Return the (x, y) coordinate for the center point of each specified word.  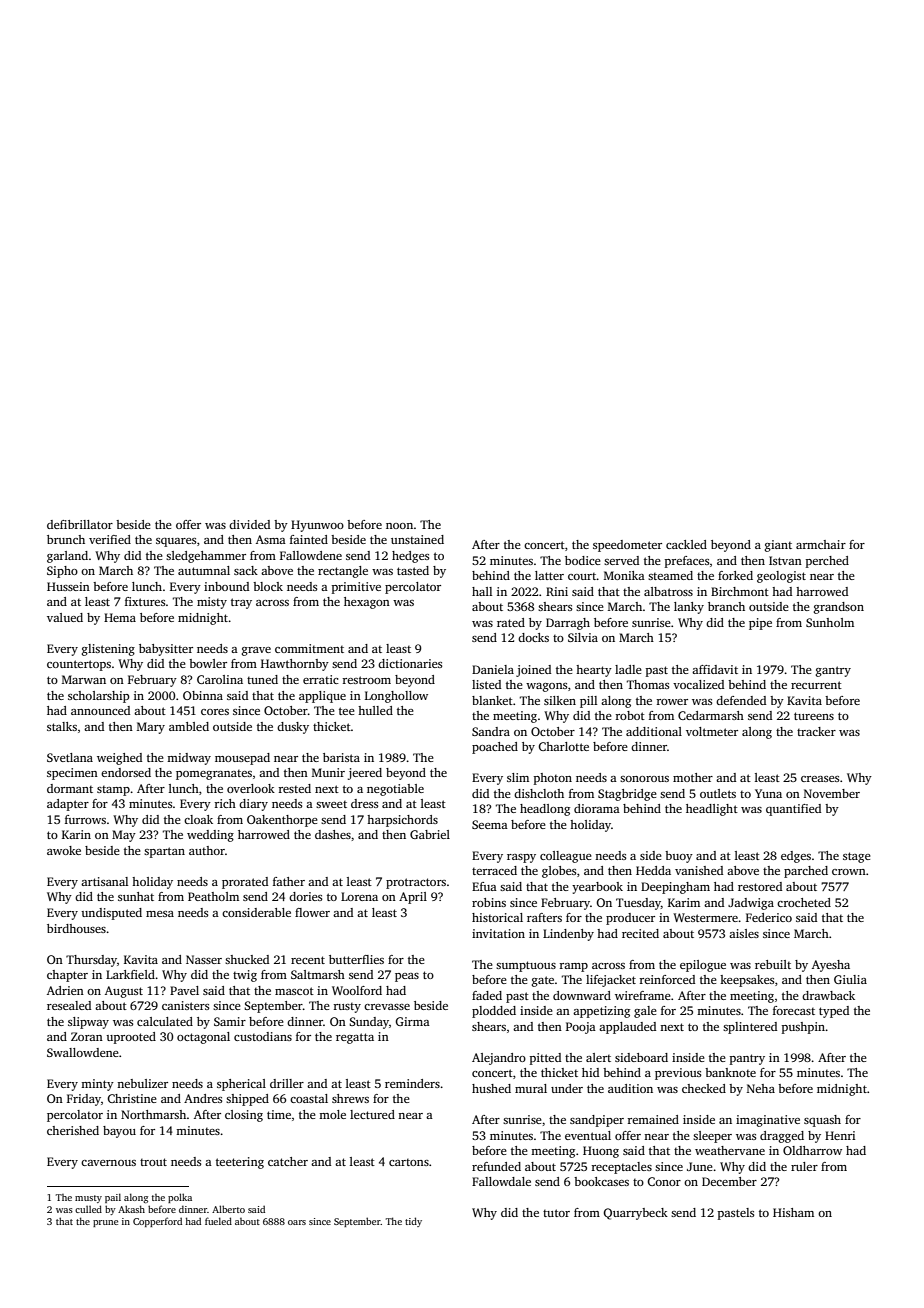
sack (246, 570)
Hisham (793, 1212)
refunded (496, 1166)
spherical (241, 1085)
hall (482, 591)
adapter (68, 805)
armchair (821, 544)
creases (820, 779)
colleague (566, 857)
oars (297, 1222)
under (567, 1088)
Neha (761, 1088)
